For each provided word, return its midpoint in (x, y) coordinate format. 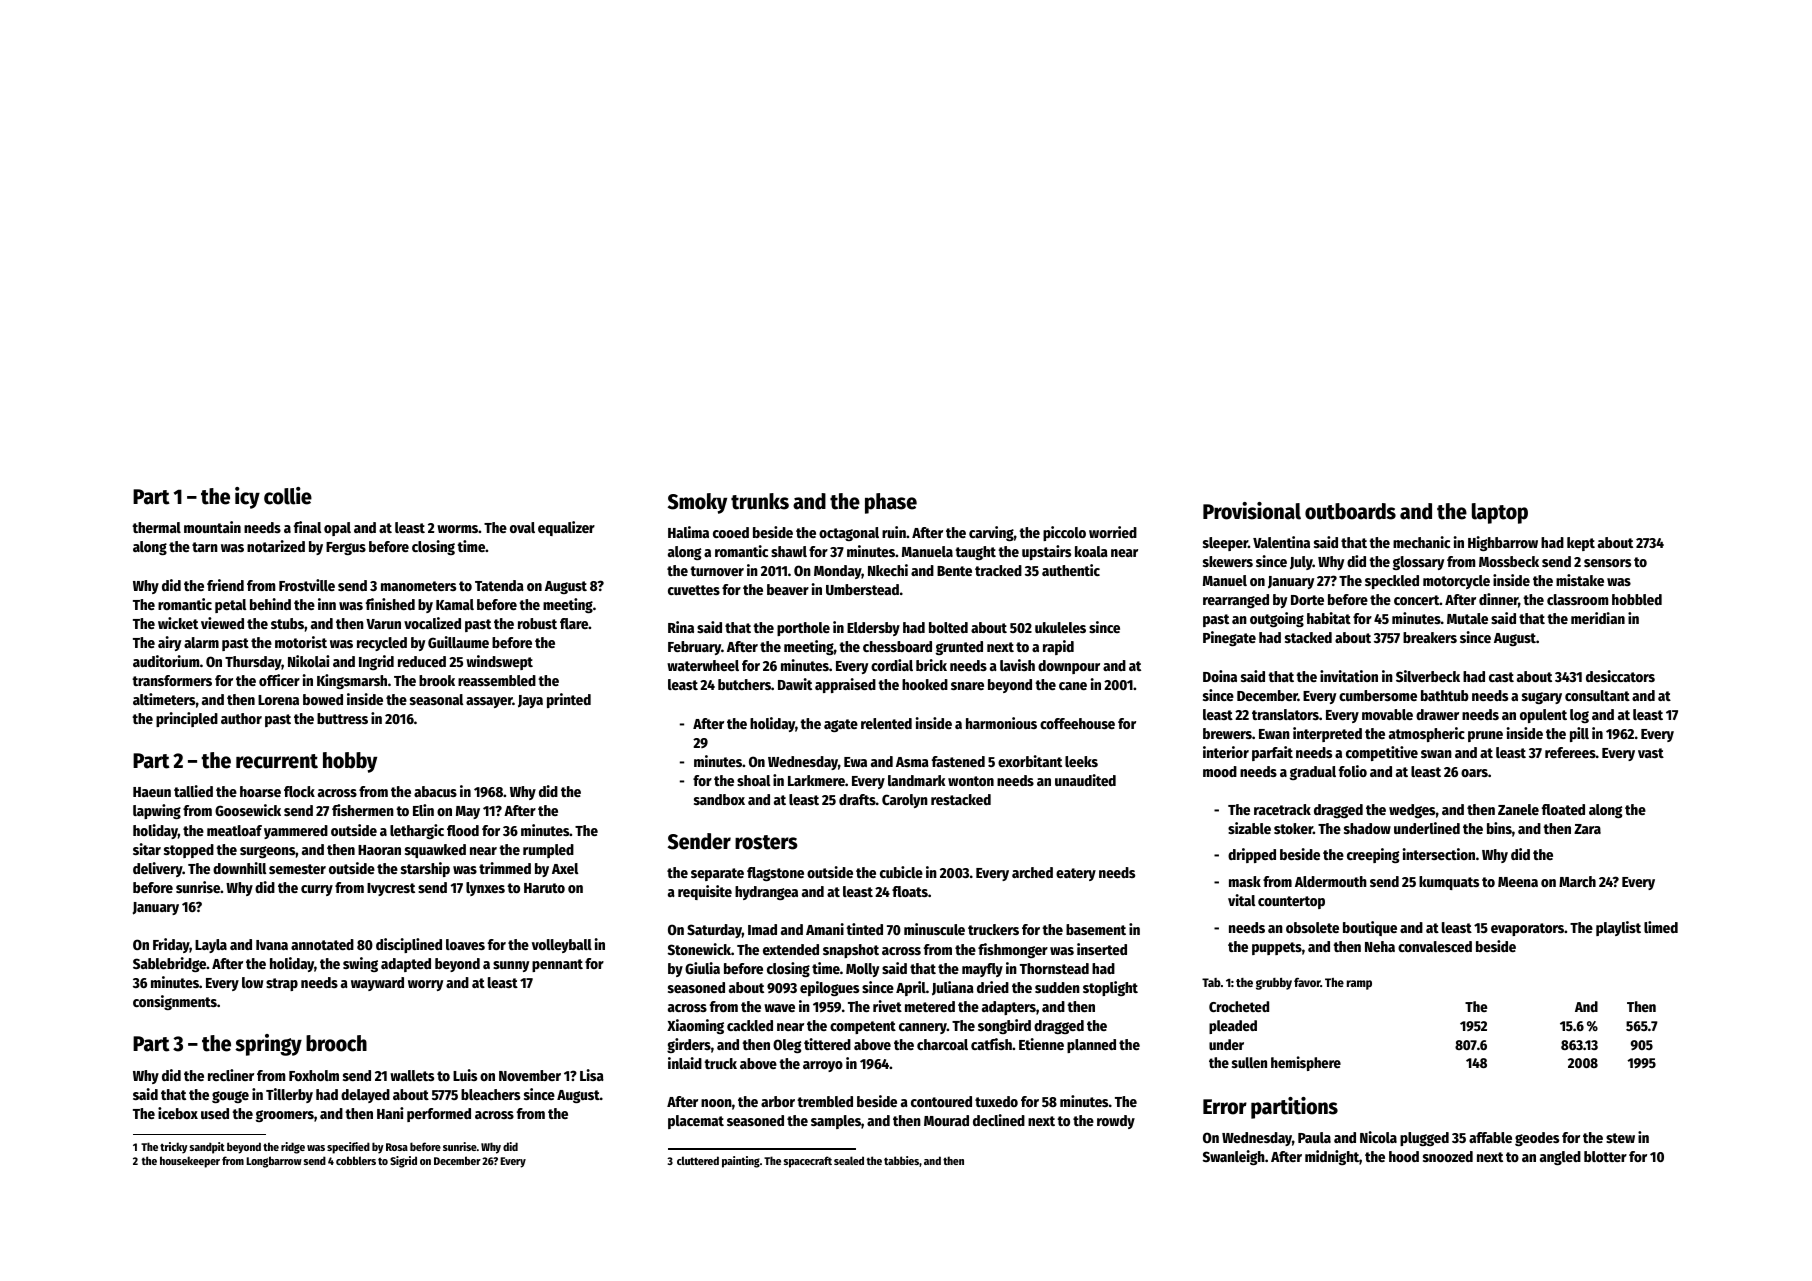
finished (390, 604)
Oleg (787, 1046)
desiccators (1620, 676)
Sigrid (403, 1162)
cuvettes (694, 590)
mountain (212, 527)
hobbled (1637, 599)
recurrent (277, 761)
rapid (1058, 647)
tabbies (901, 1160)
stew (1620, 1138)
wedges (1412, 811)
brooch (336, 1043)
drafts (857, 799)
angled (1560, 1158)
